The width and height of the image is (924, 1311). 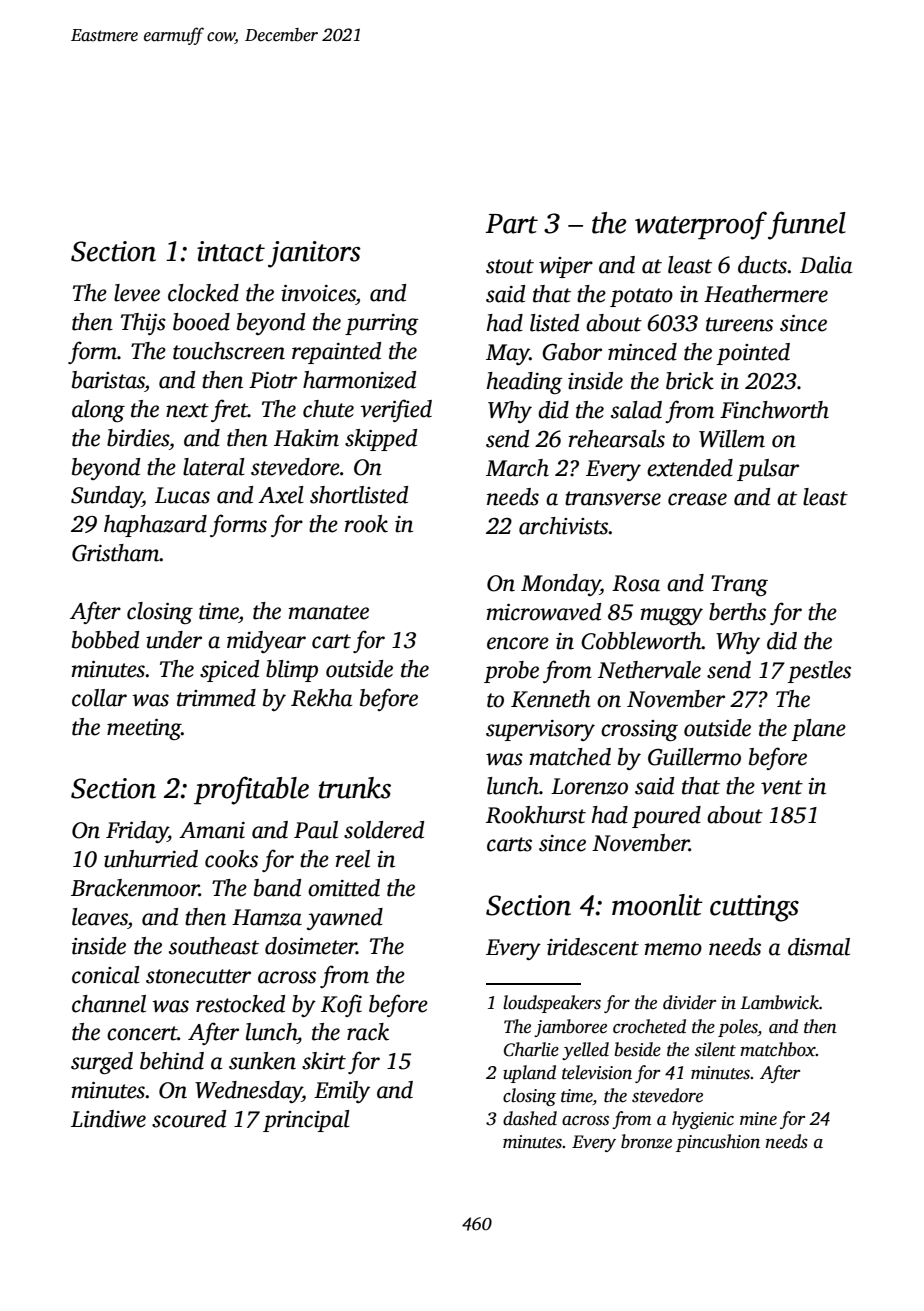 I want to click on pincushion, so click(x=718, y=1143).
